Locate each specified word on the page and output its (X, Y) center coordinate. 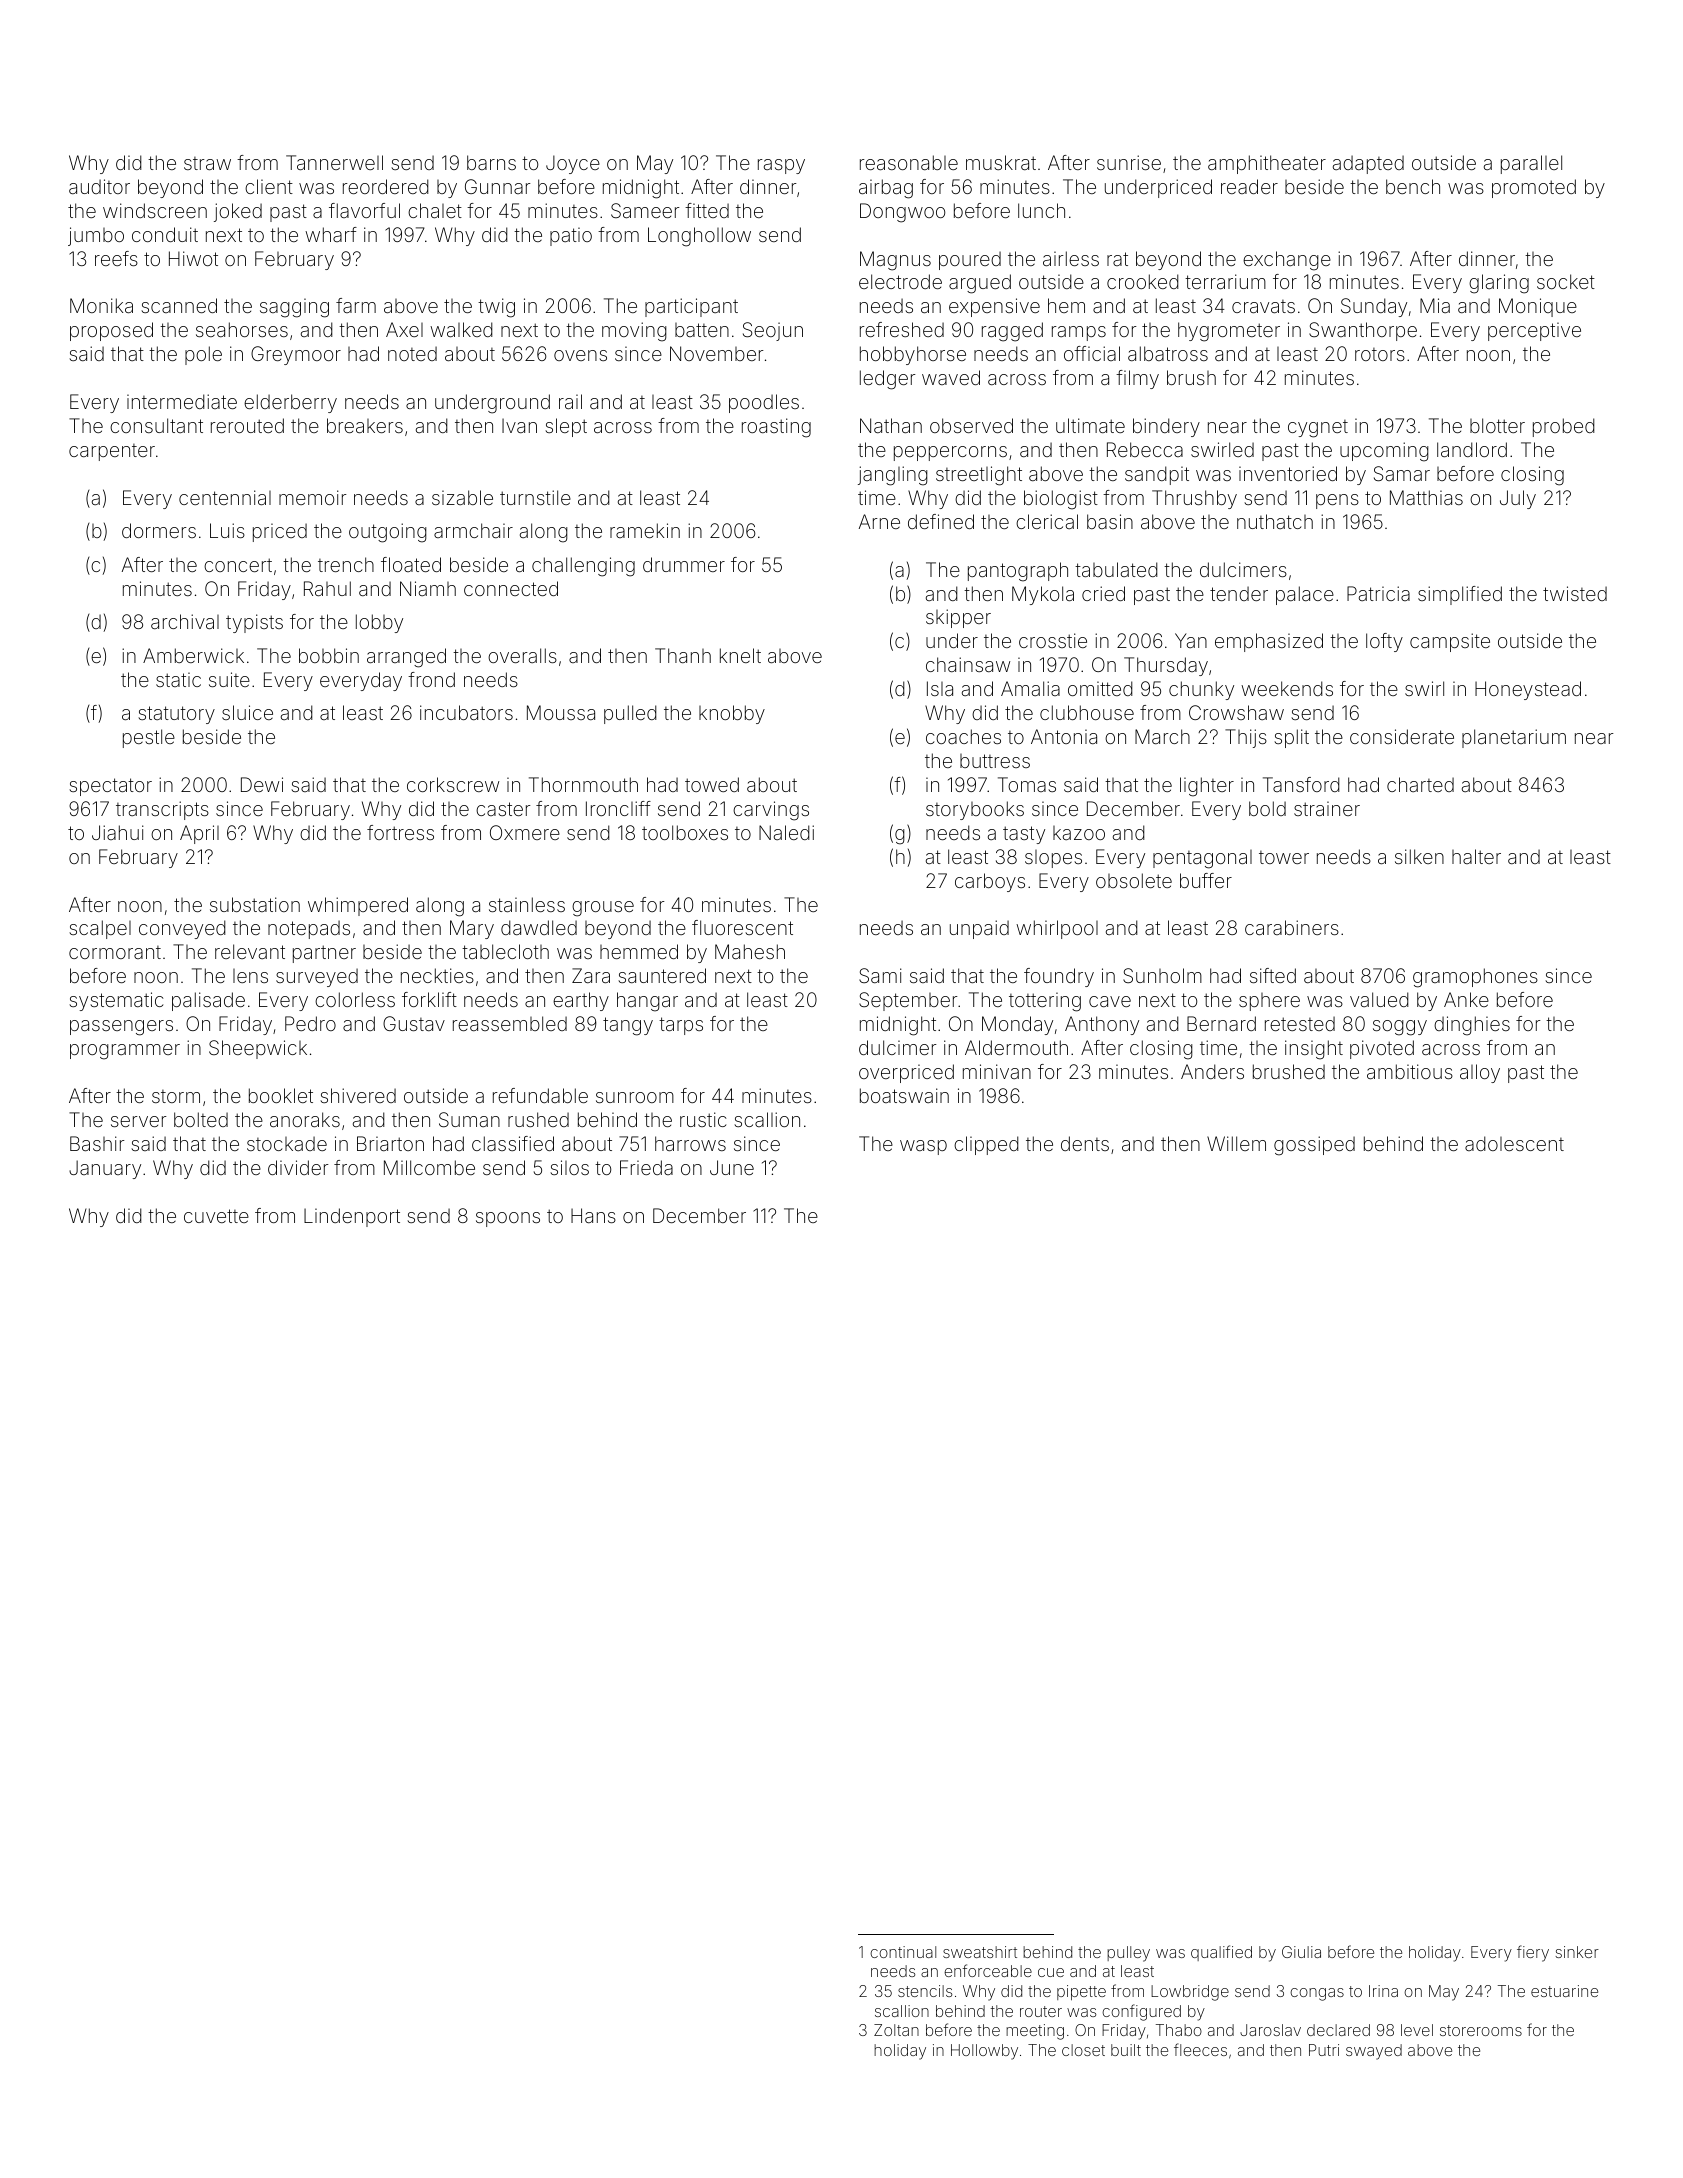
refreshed (902, 329)
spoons (508, 1219)
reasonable (909, 162)
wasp (923, 1147)
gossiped (1314, 1146)
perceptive (1534, 331)
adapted (1368, 164)
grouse (603, 909)
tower (1284, 857)
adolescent (1514, 1143)
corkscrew (453, 784)
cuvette (216, 1216)
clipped (986, 1145)
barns (491, 162)
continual (903, 1952)
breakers (365, 425)
